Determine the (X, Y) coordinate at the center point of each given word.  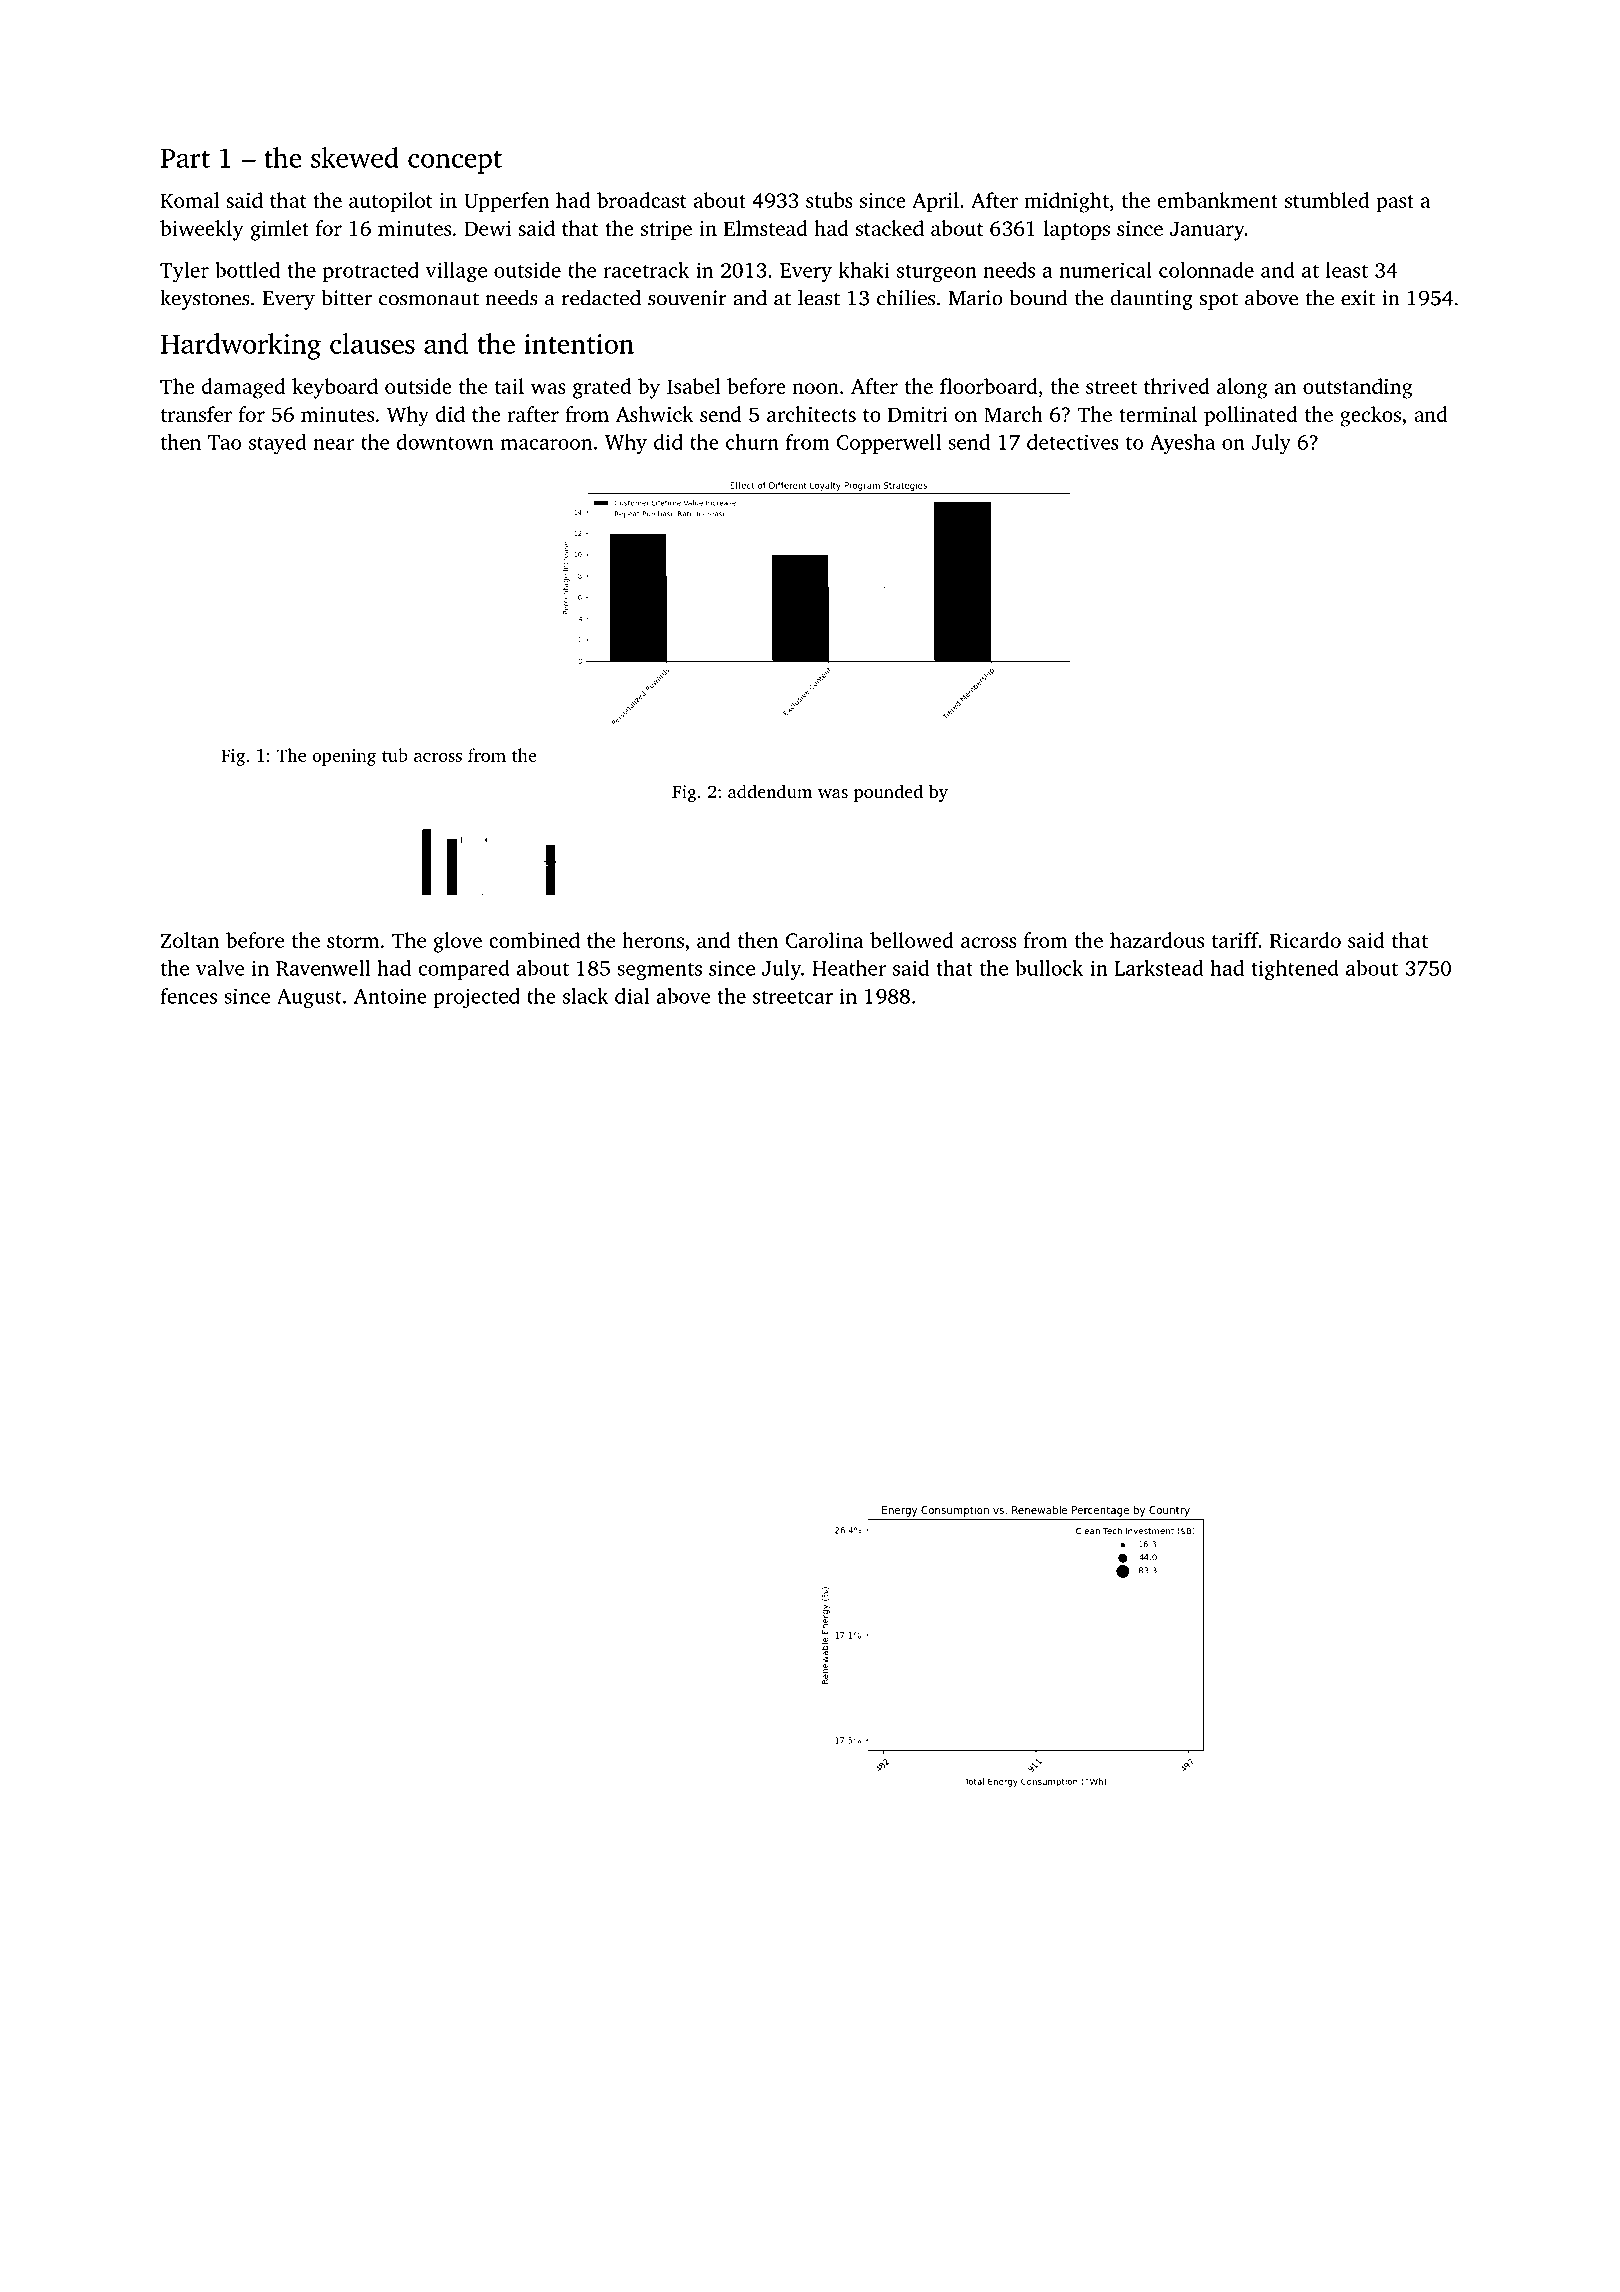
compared (464, 970)
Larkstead (1158, 968)
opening (344, 757)
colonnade (1206, 270)
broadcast (641, 200)
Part (185, 158)
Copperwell (889, 444)
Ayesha (1182, 444)
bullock (1049, 968)
